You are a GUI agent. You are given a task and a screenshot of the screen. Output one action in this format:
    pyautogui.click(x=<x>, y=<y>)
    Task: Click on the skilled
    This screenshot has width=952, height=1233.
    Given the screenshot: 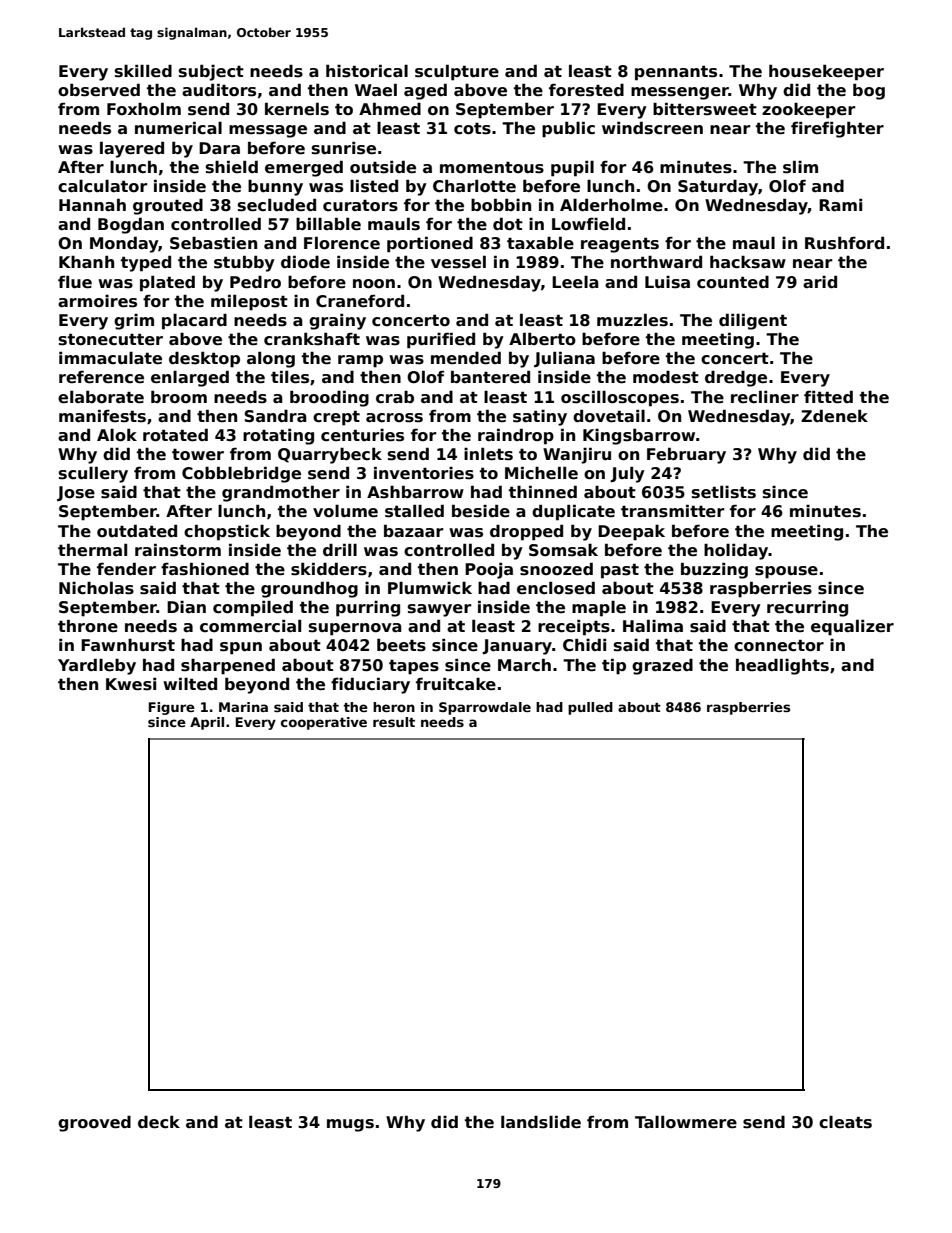 What is the action you would take?
    pyautogui.click(x=143, y=71)
